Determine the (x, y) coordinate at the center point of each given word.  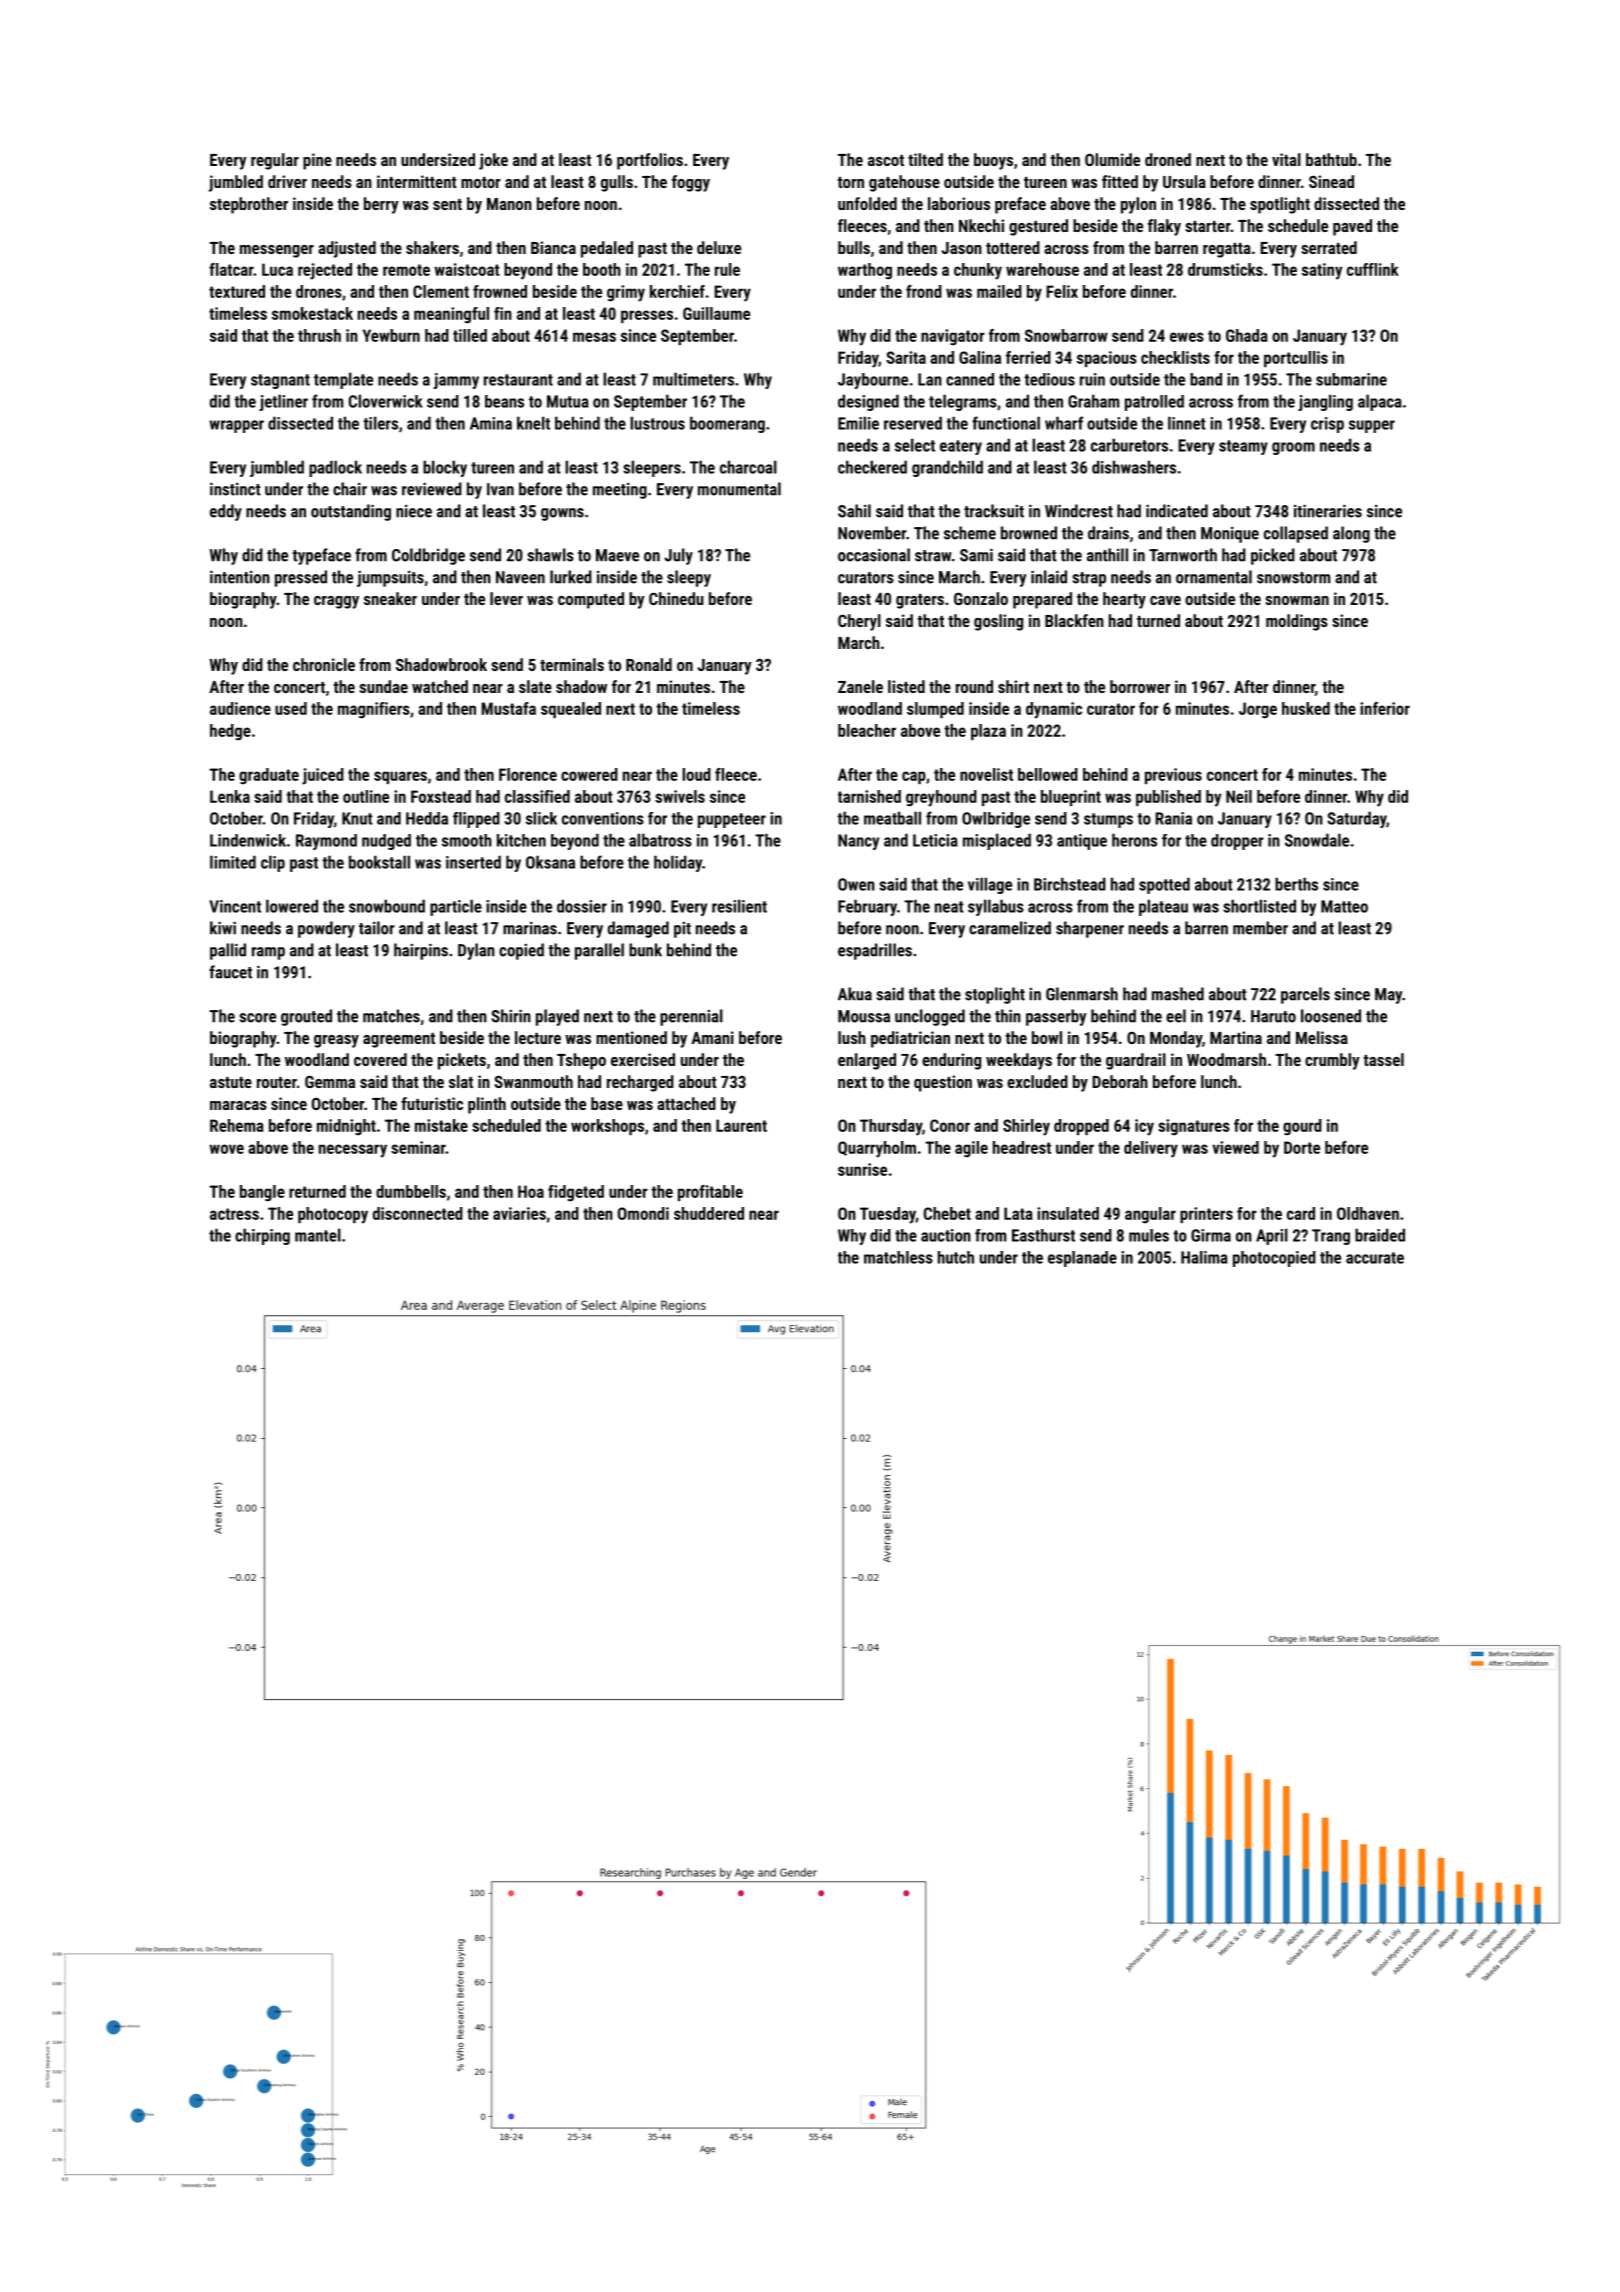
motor (481, 182)
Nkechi (981, 225)
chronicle (324, 664)
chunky (978, 271)
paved (1352, 227)
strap (1089, 579)
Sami (976, 555)
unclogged (930, 1017)
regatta (1227, 250)
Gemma (330, 1081)
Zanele (860, 686)
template (343, 380)
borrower (1140, 686)
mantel (318, 1235)
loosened (1331, 1016)
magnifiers (374, 710)
